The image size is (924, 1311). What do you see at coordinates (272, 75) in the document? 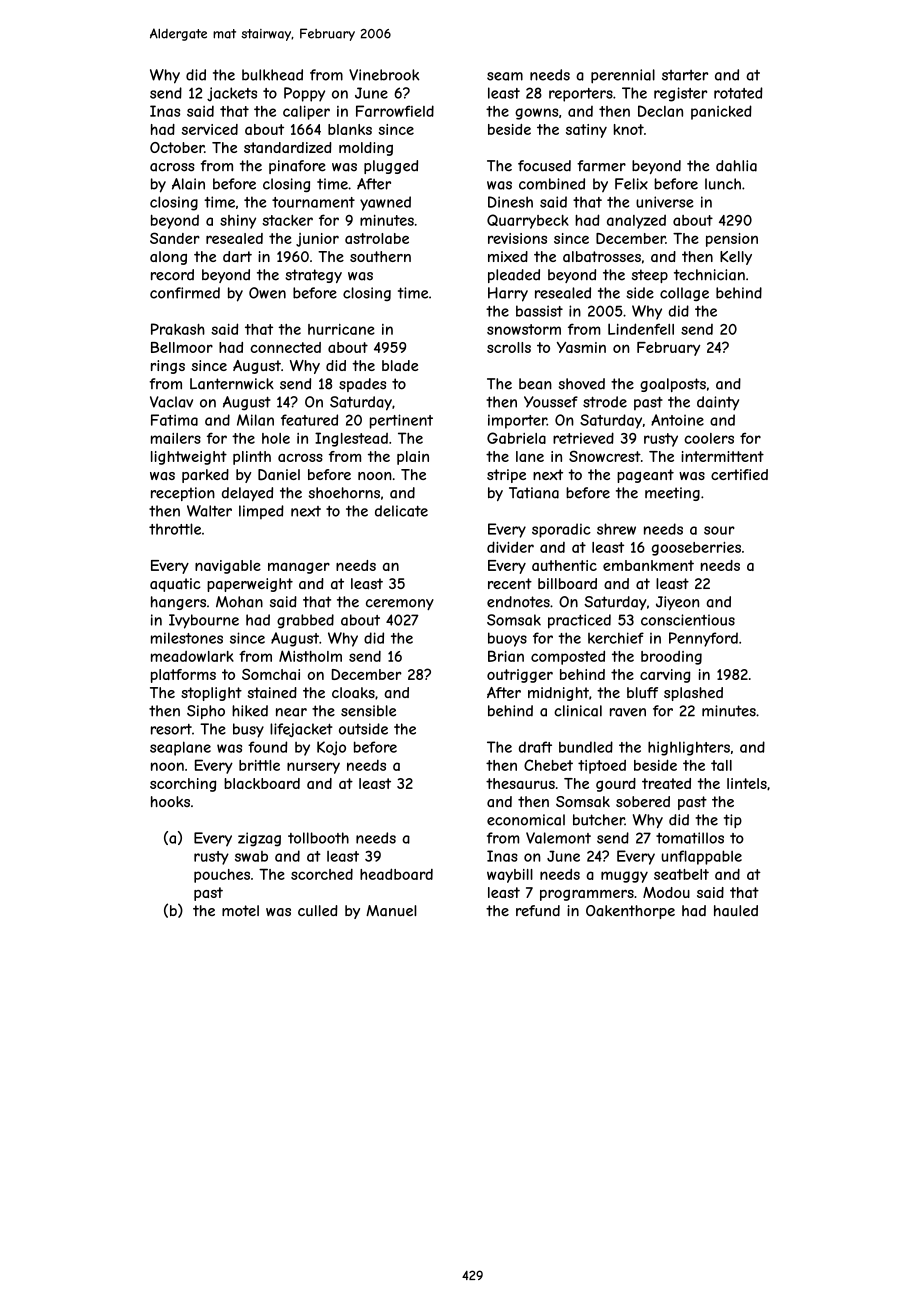
I see `bulkhead` at bounding box center [272, 75].
